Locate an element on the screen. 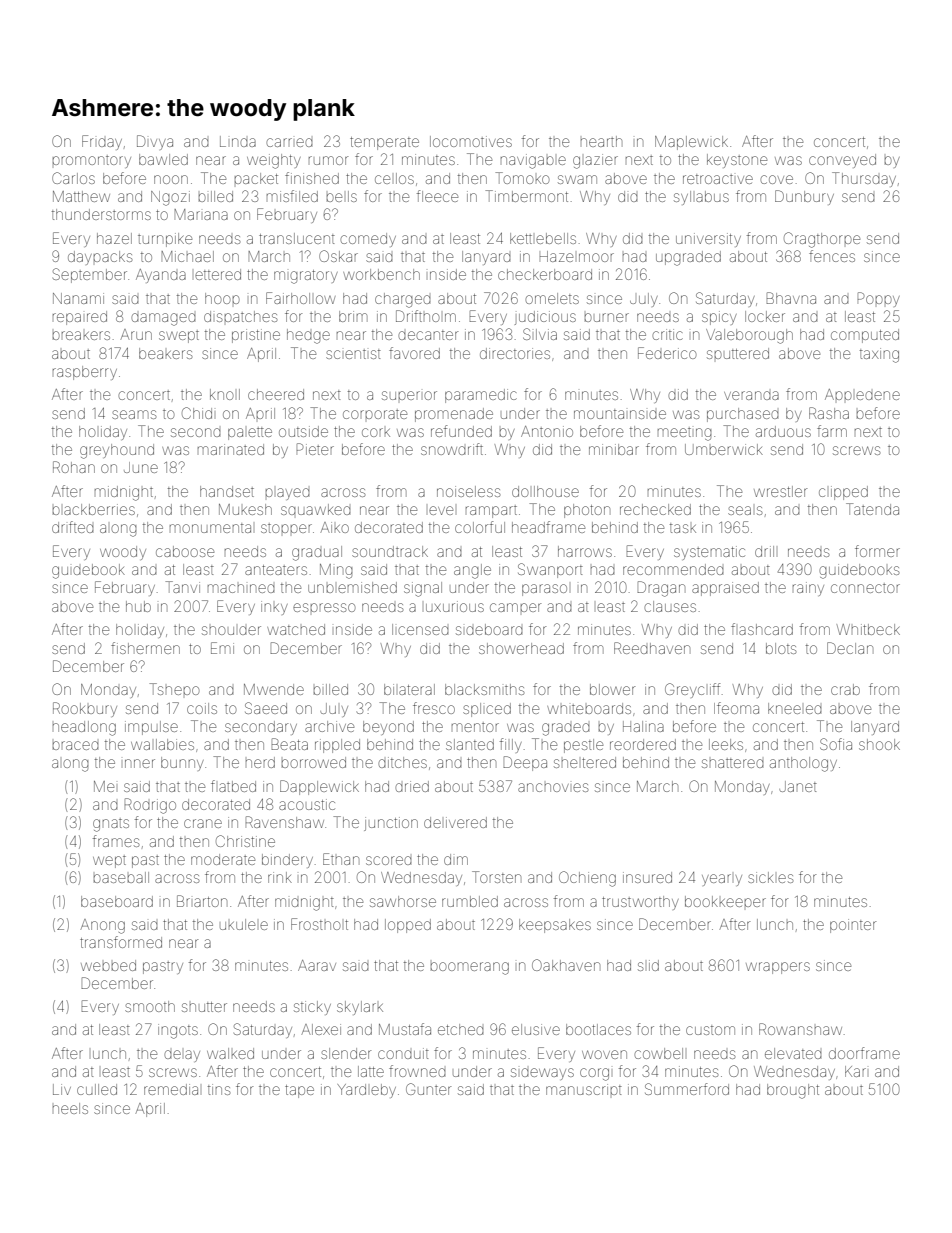 The width and height of the screenshot is (952, 1233). arduous is located at coordinates (783, 431).
